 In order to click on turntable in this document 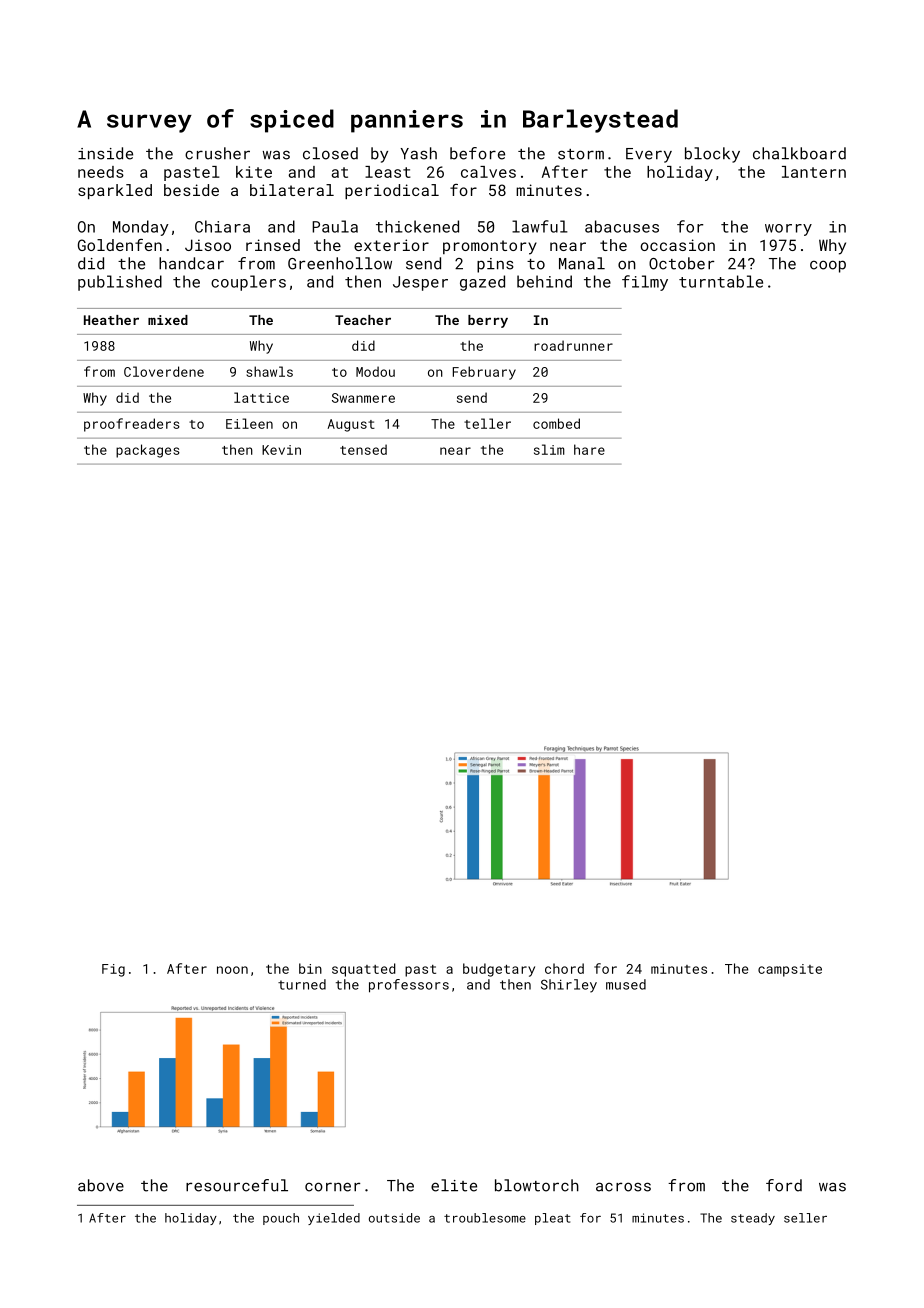, I will do `click(721, 281)`.
